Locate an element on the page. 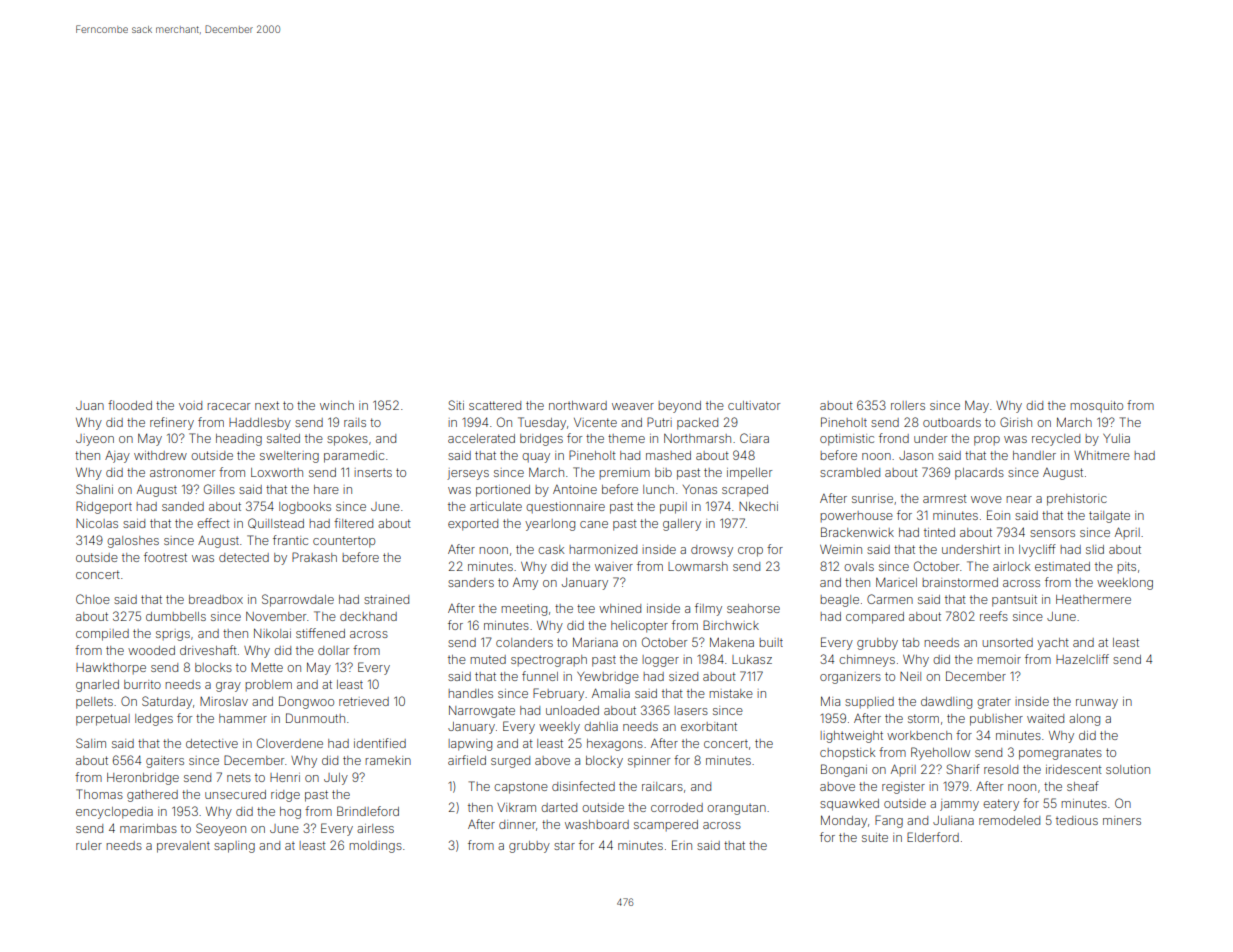 The image size is (1233, 952). Shalini is located at coordinates (94, 489).
